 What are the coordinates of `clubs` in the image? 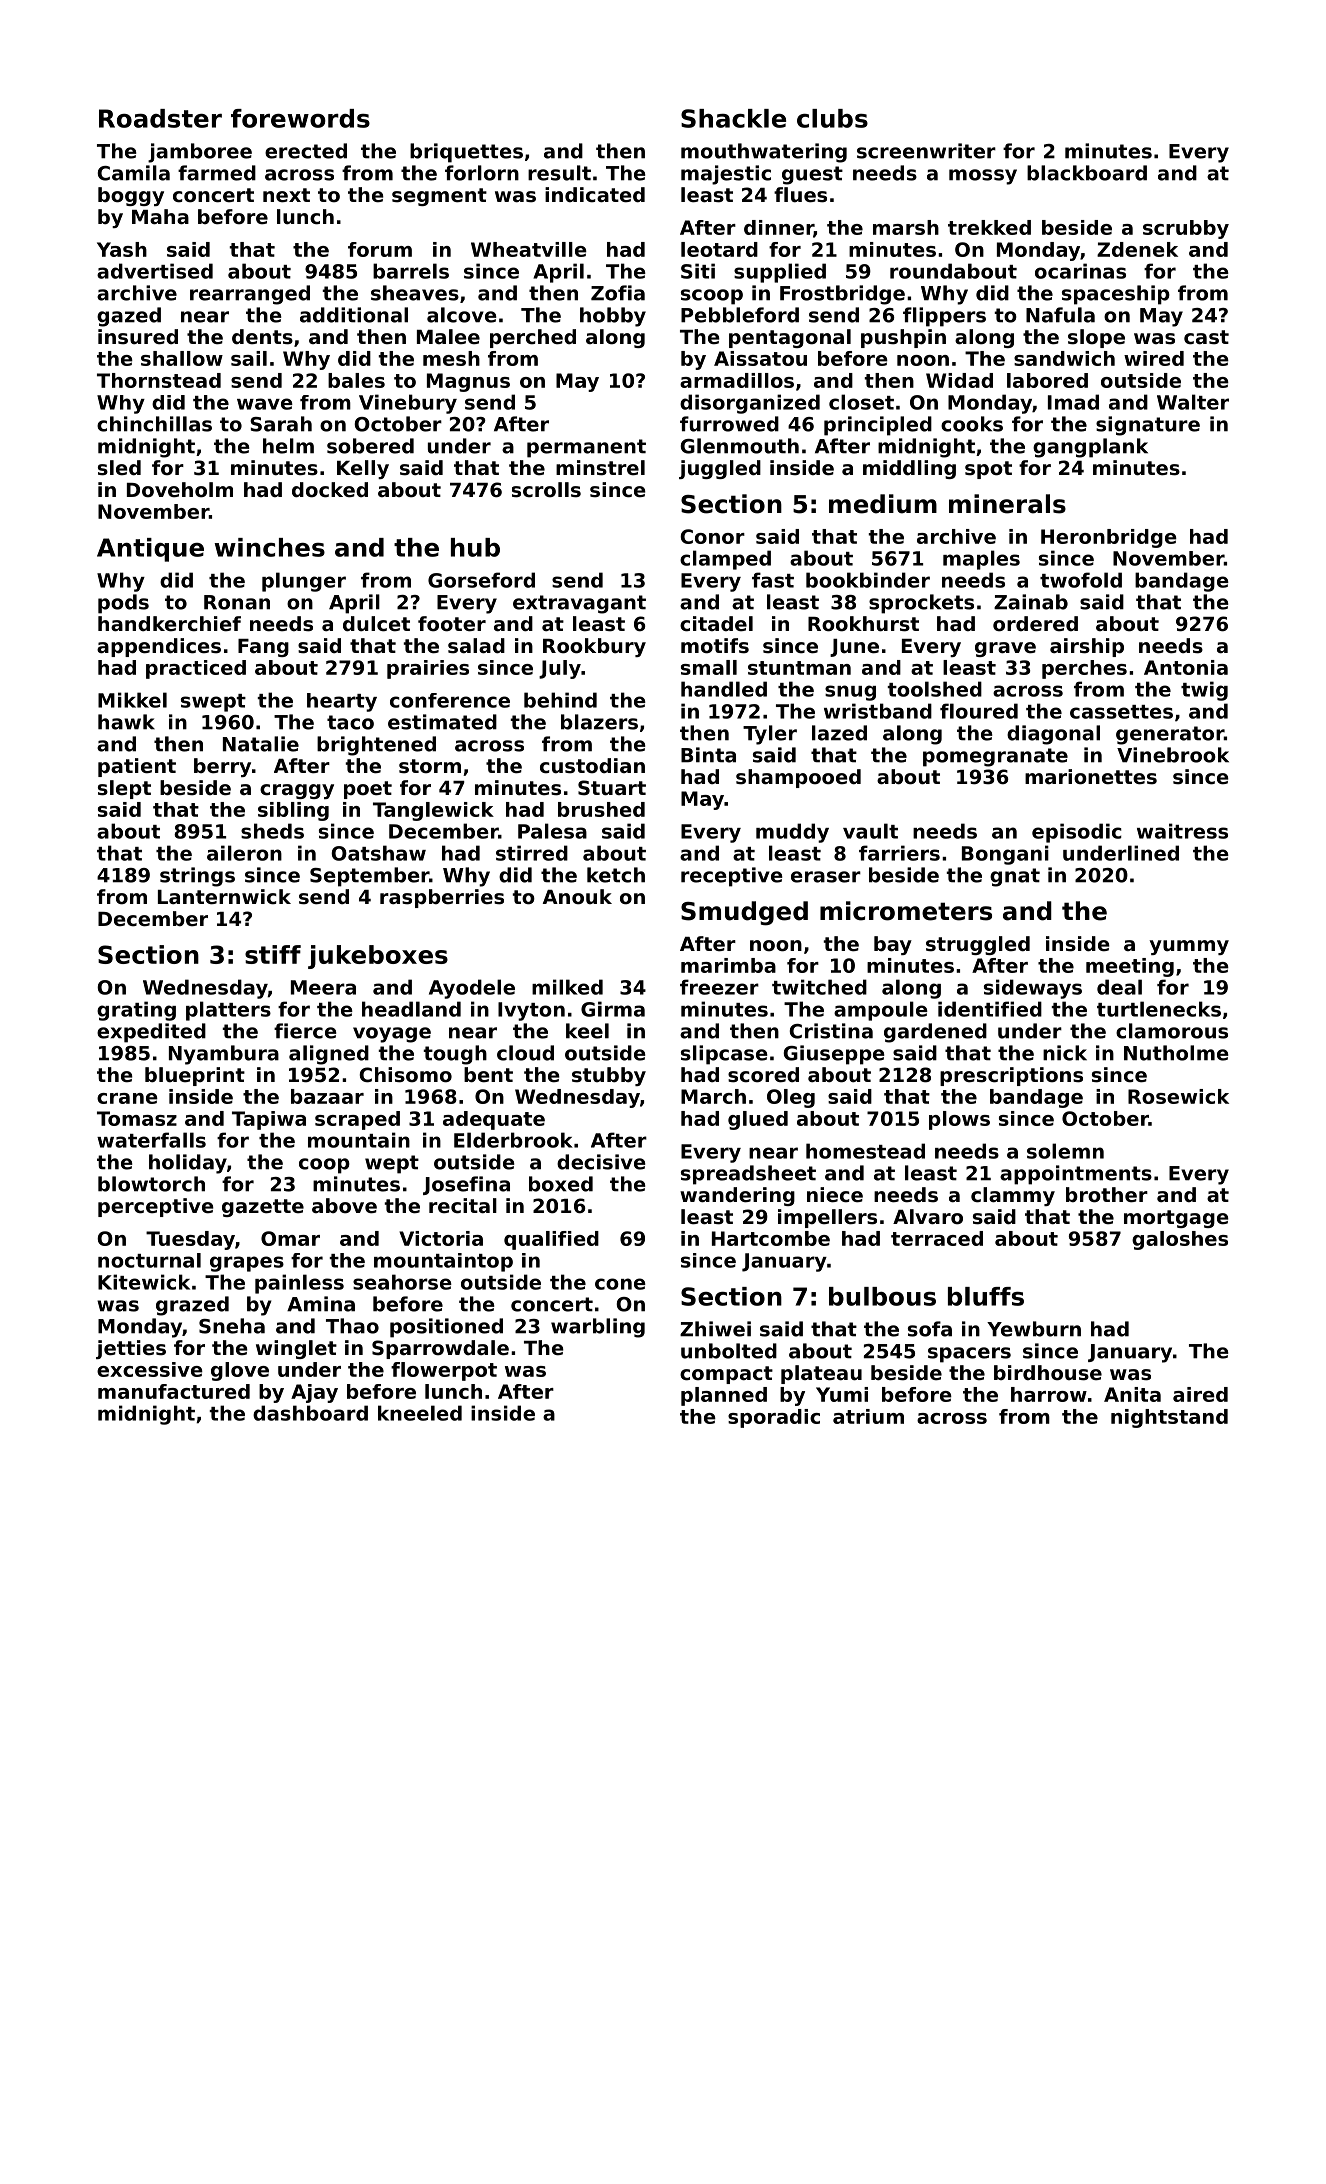 It's located at (832, 118).
